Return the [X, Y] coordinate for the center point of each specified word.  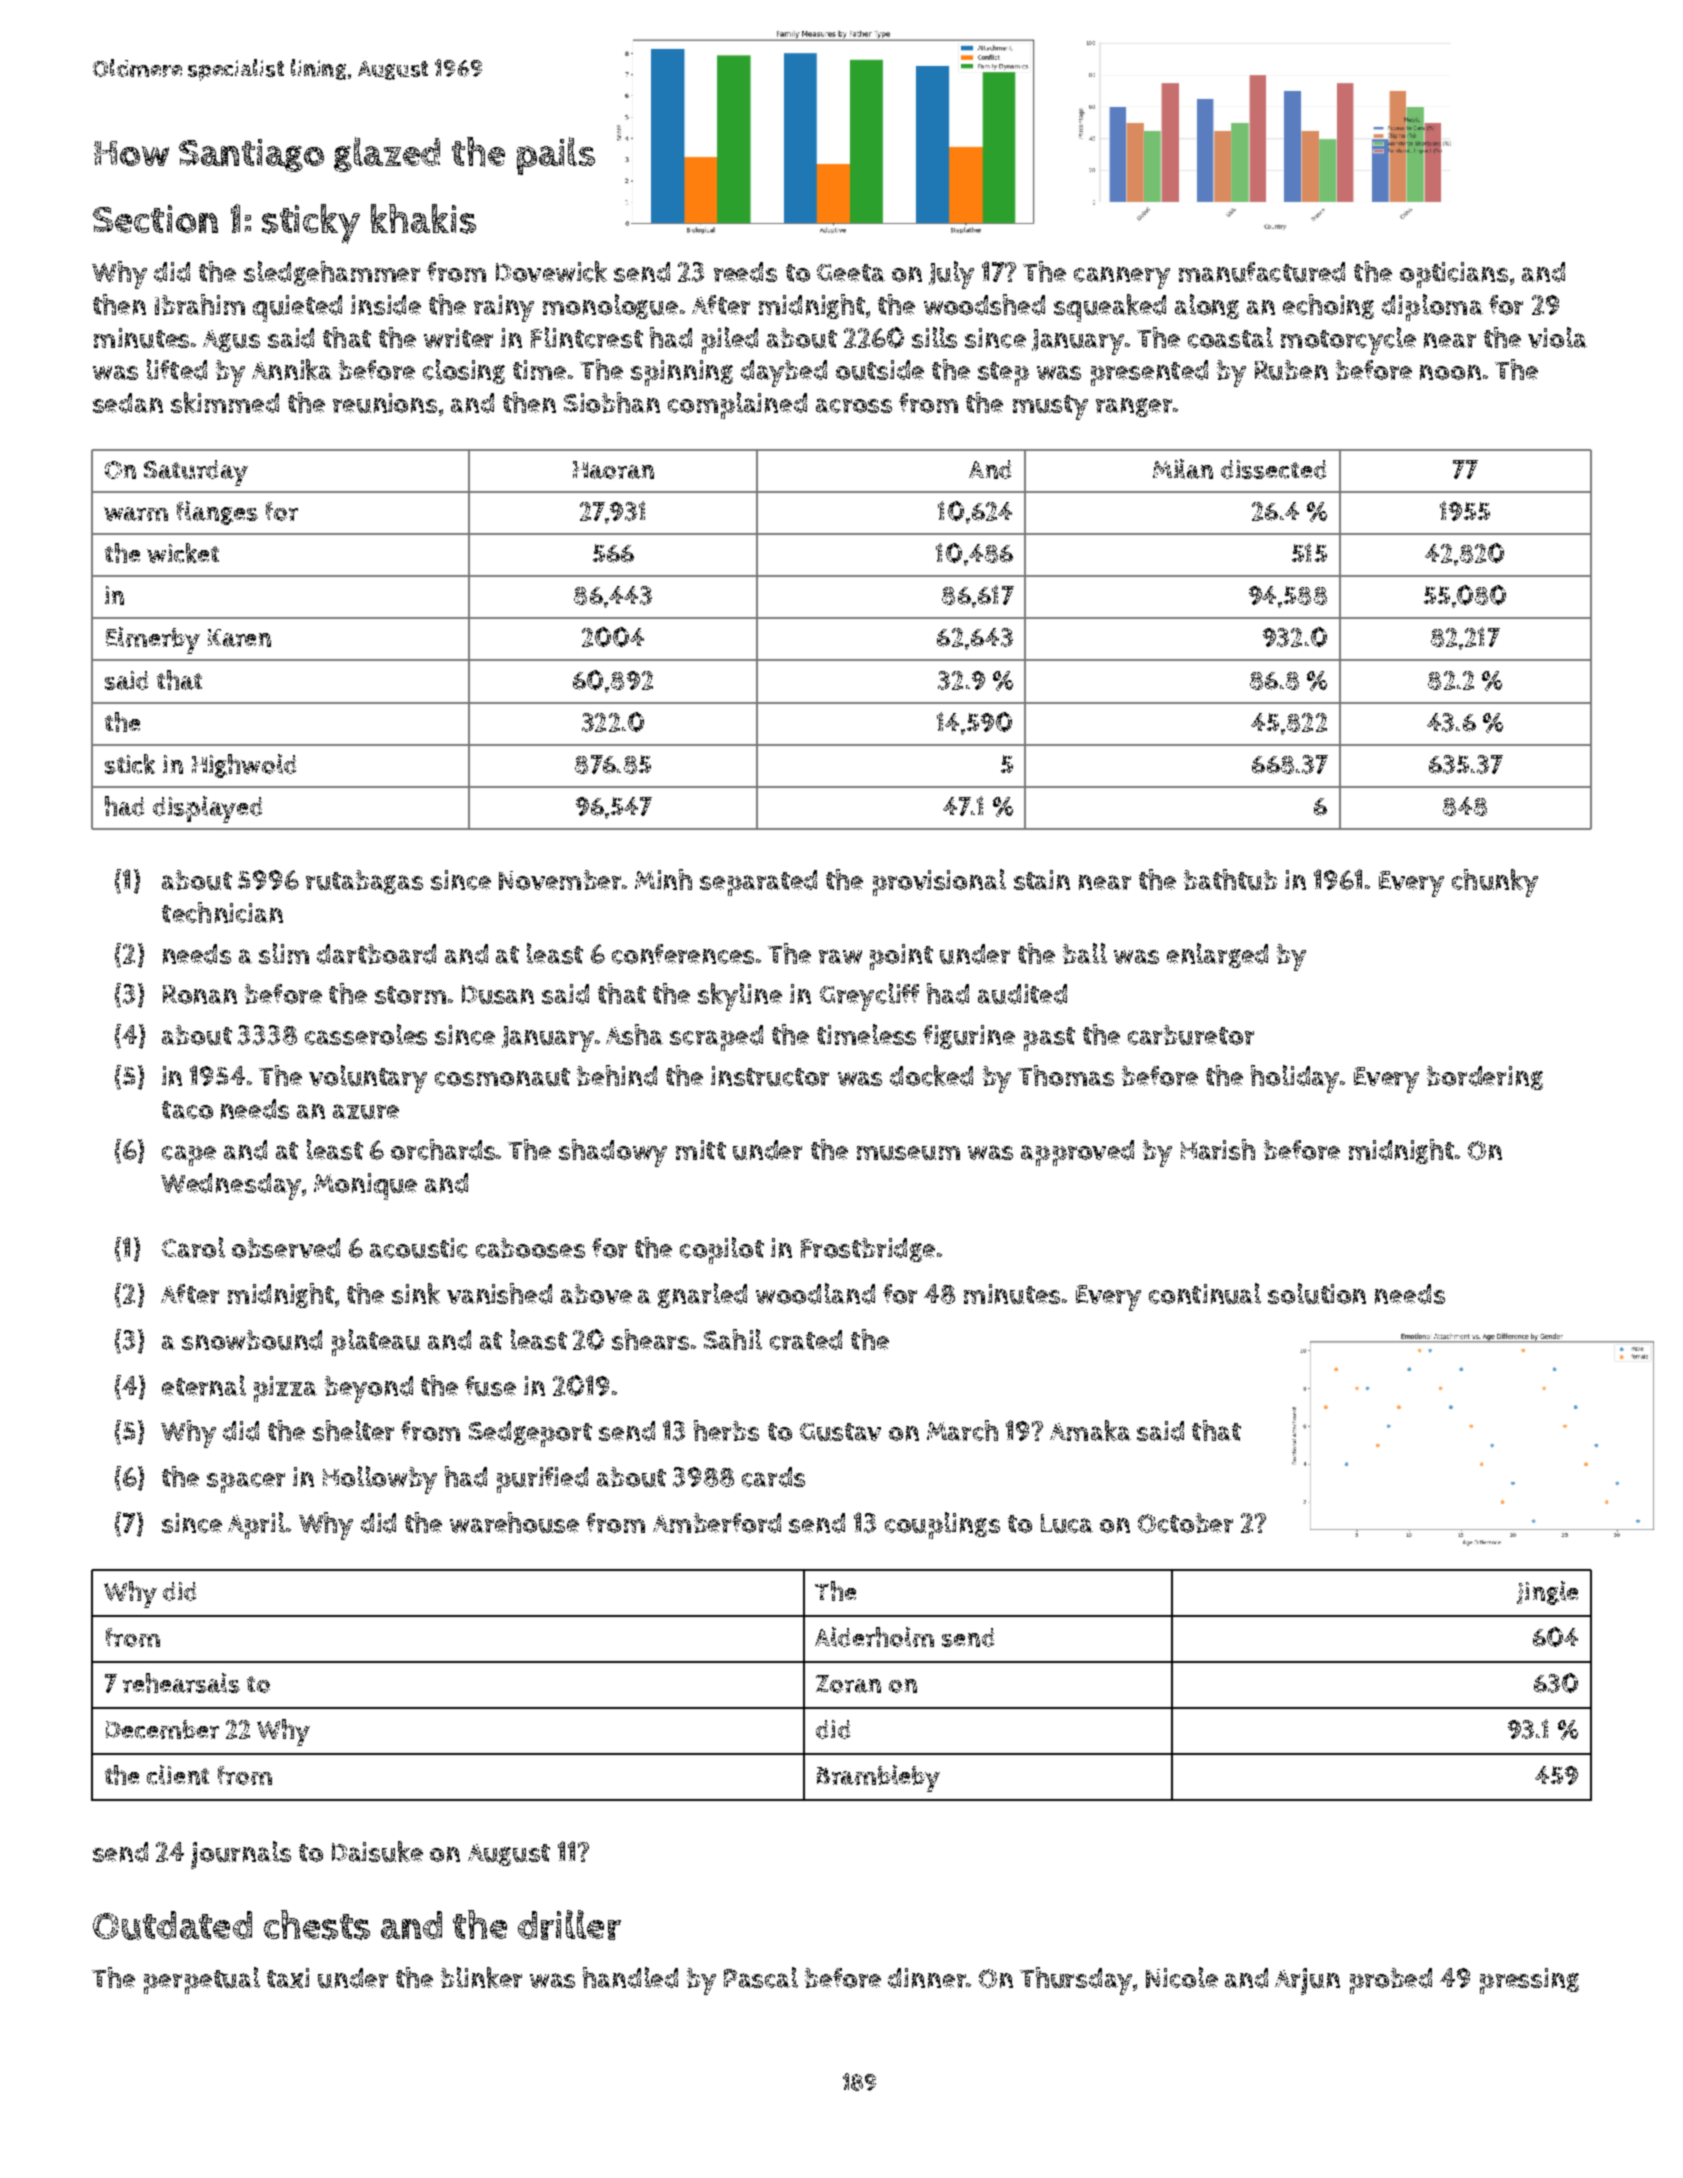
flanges [217, 513]
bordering [1485, 1078]
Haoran [613, 470]
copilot [722, 1250]
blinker [481, 1977]
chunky [1495, 883]
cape [189, 1155]
